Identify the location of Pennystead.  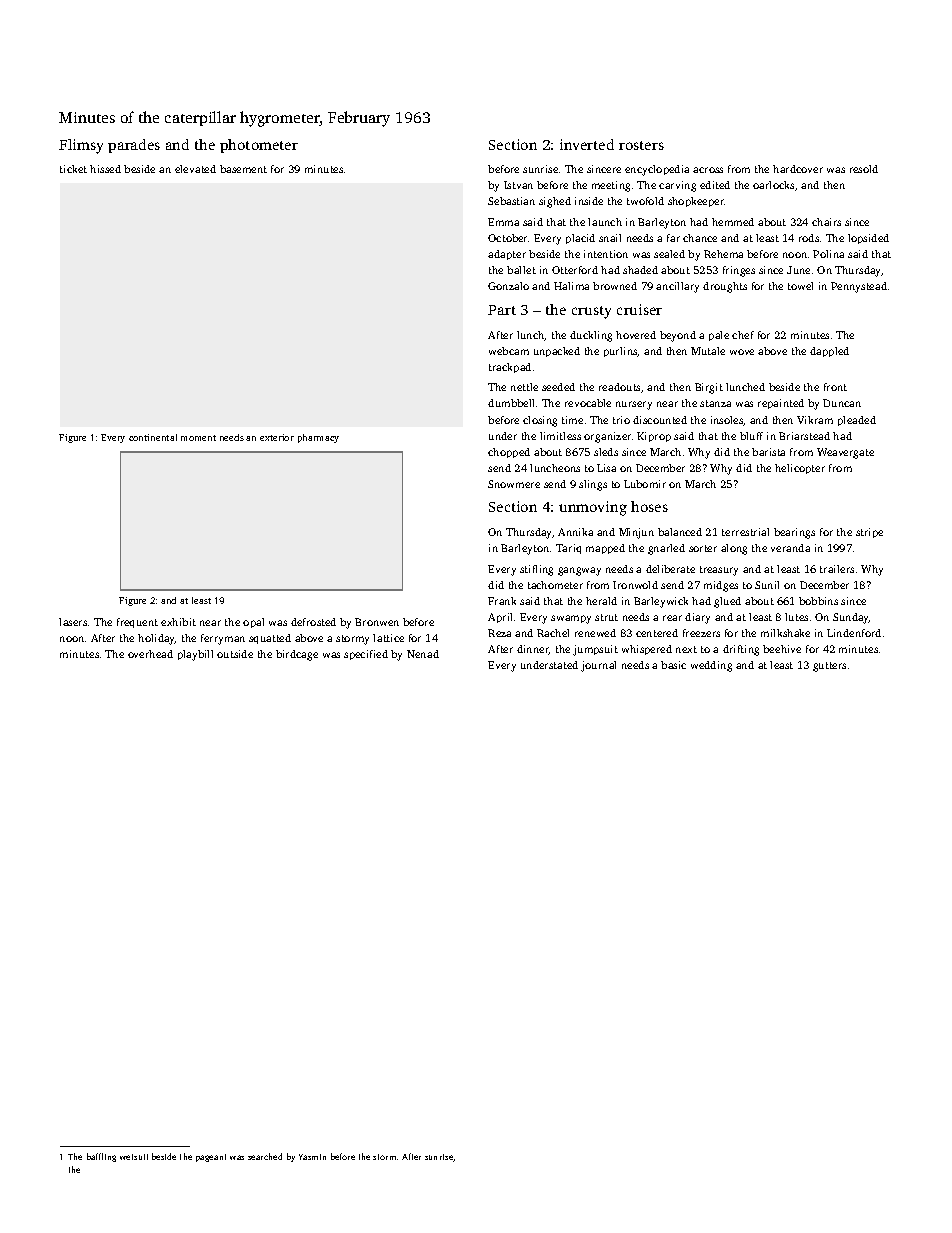
(859, 287).
